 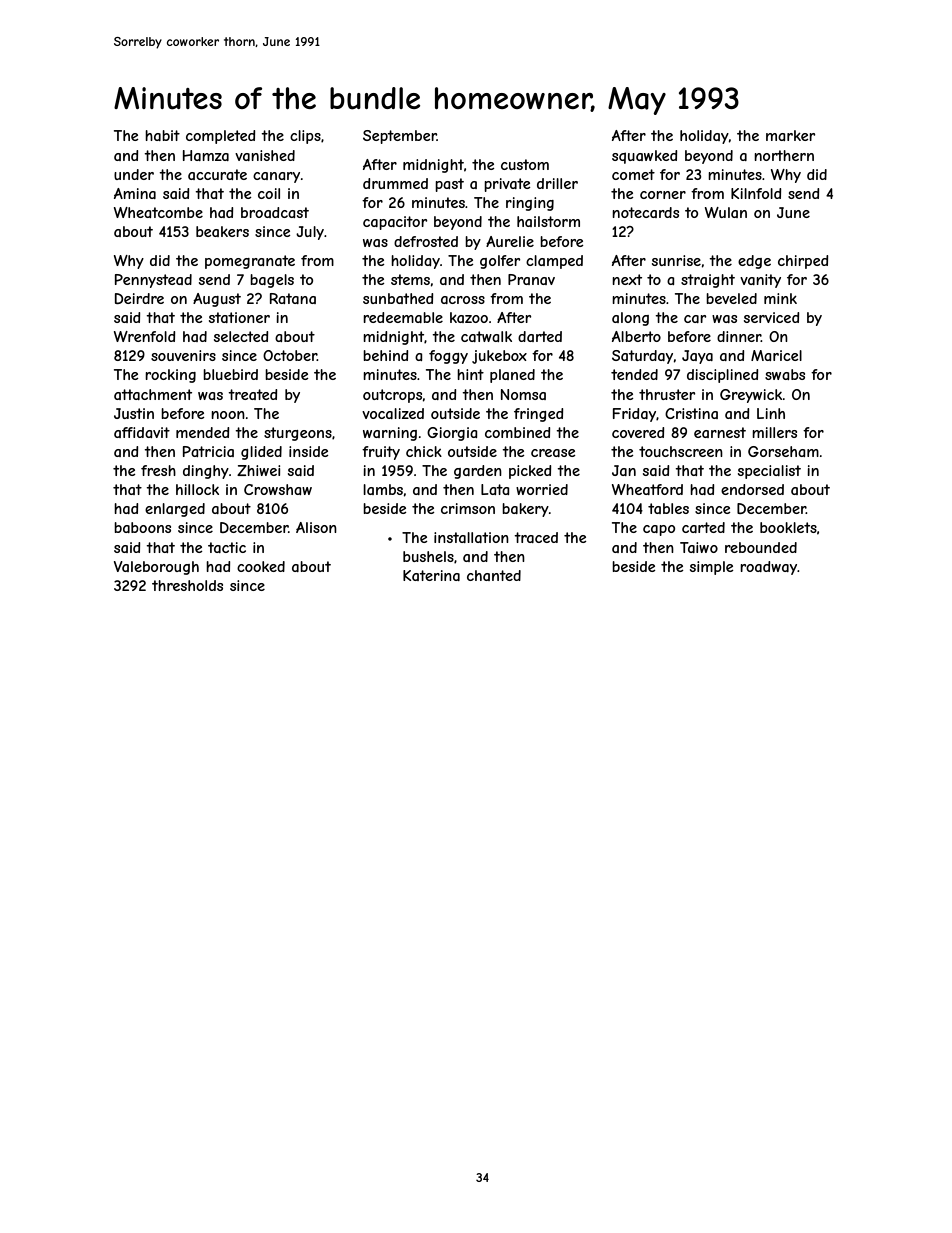 What do you see at coordinates (531, 279) in the document?
I see `Pranav` at bounding box center [531, 279].
